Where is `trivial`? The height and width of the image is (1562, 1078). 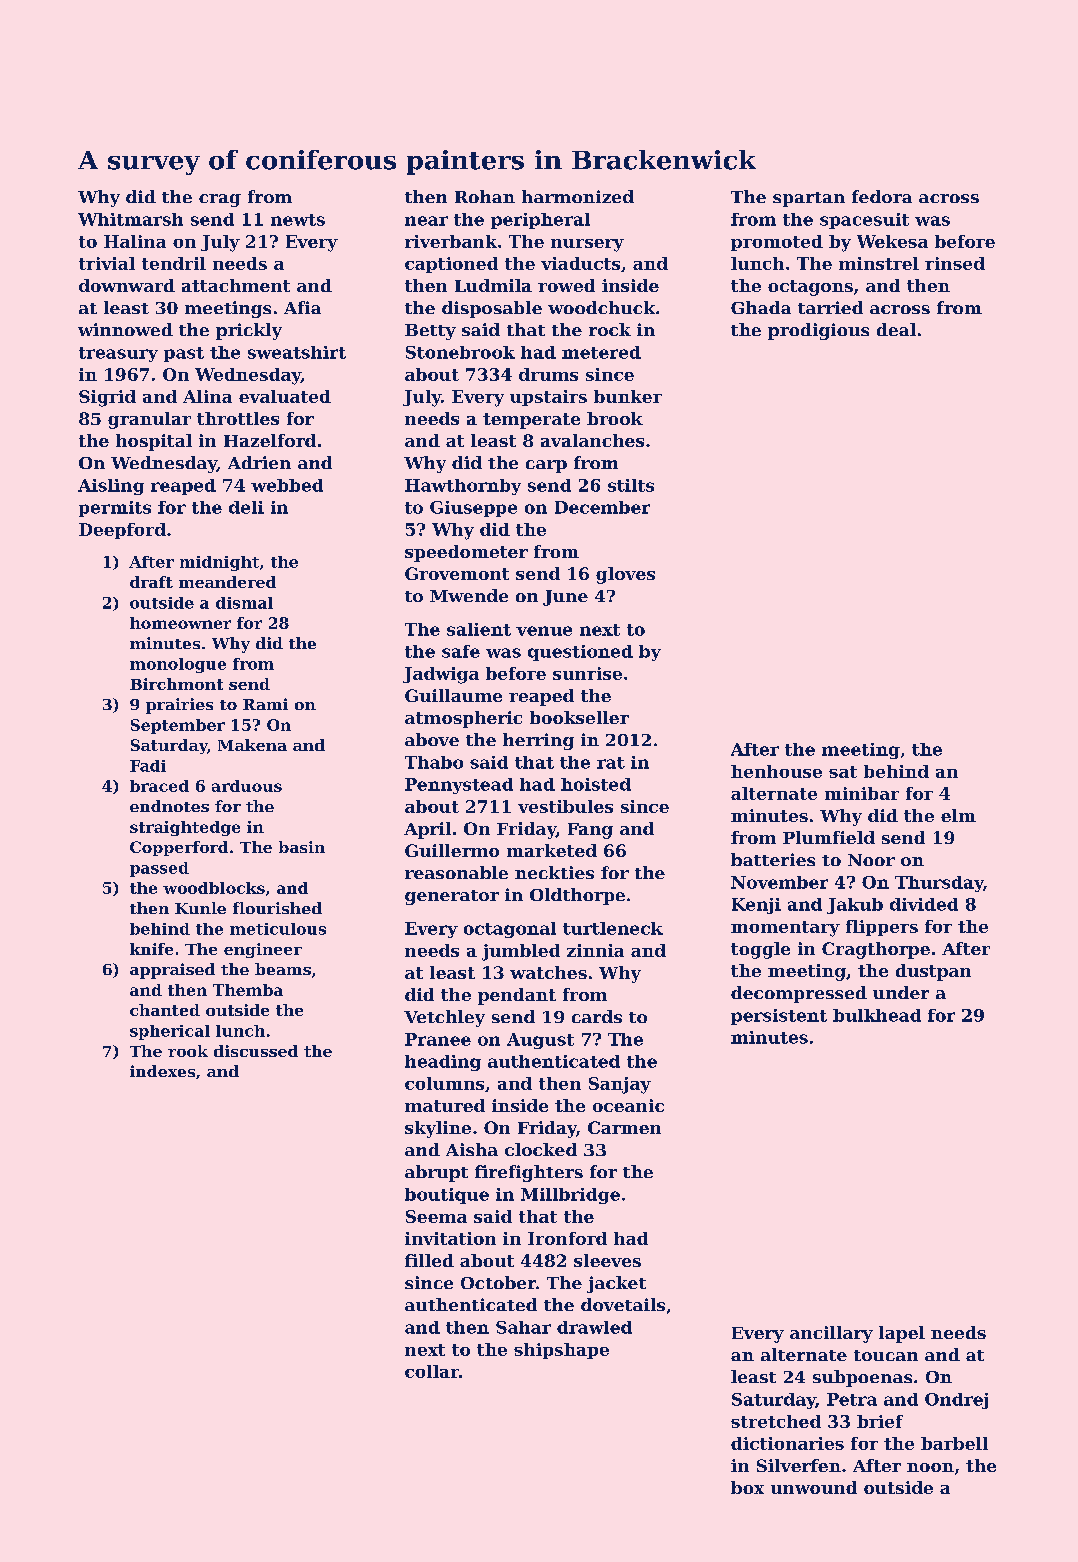
trivial is located at coordinates (107, 263).
